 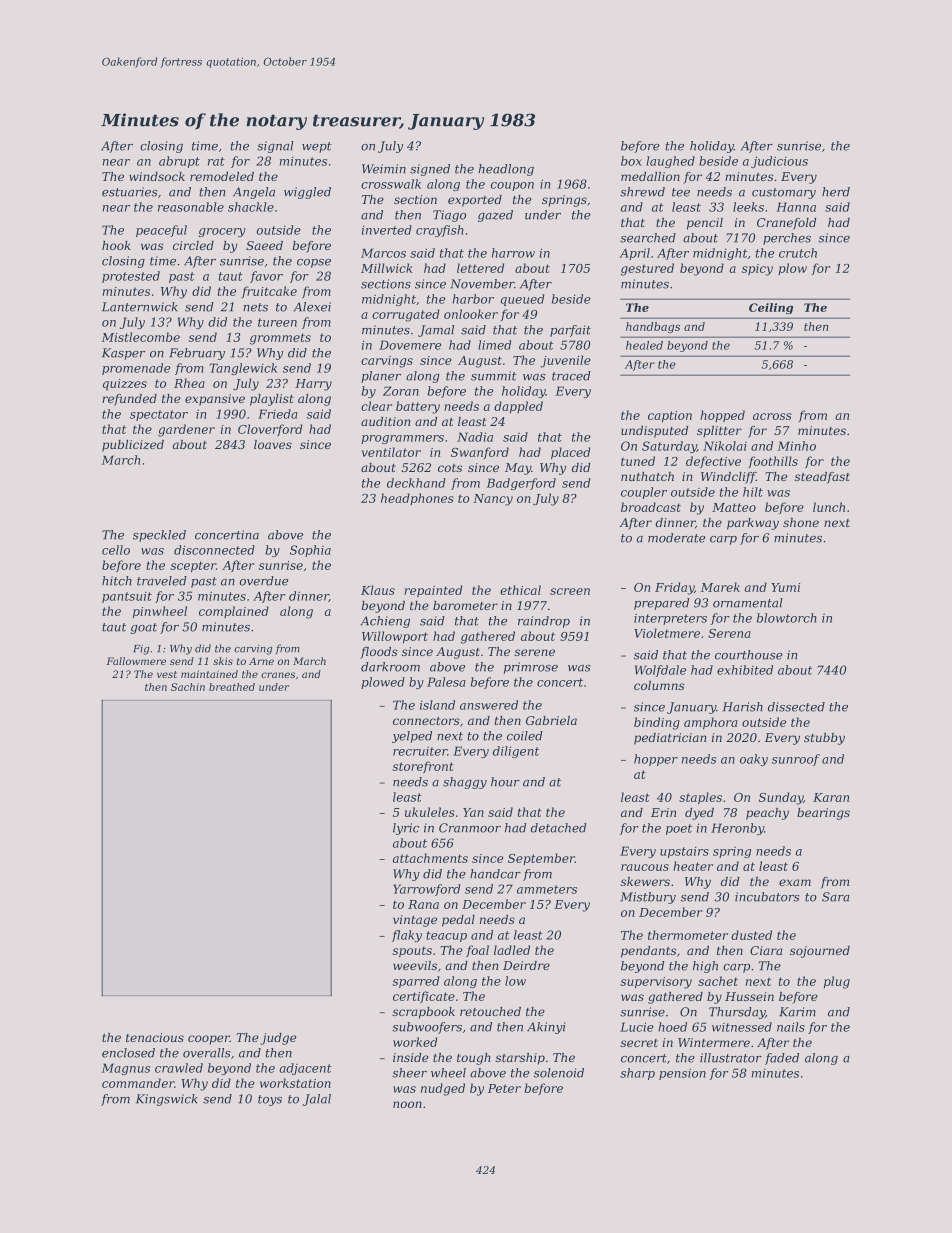 I want to click on publicized, so click(x=133, y=446).
